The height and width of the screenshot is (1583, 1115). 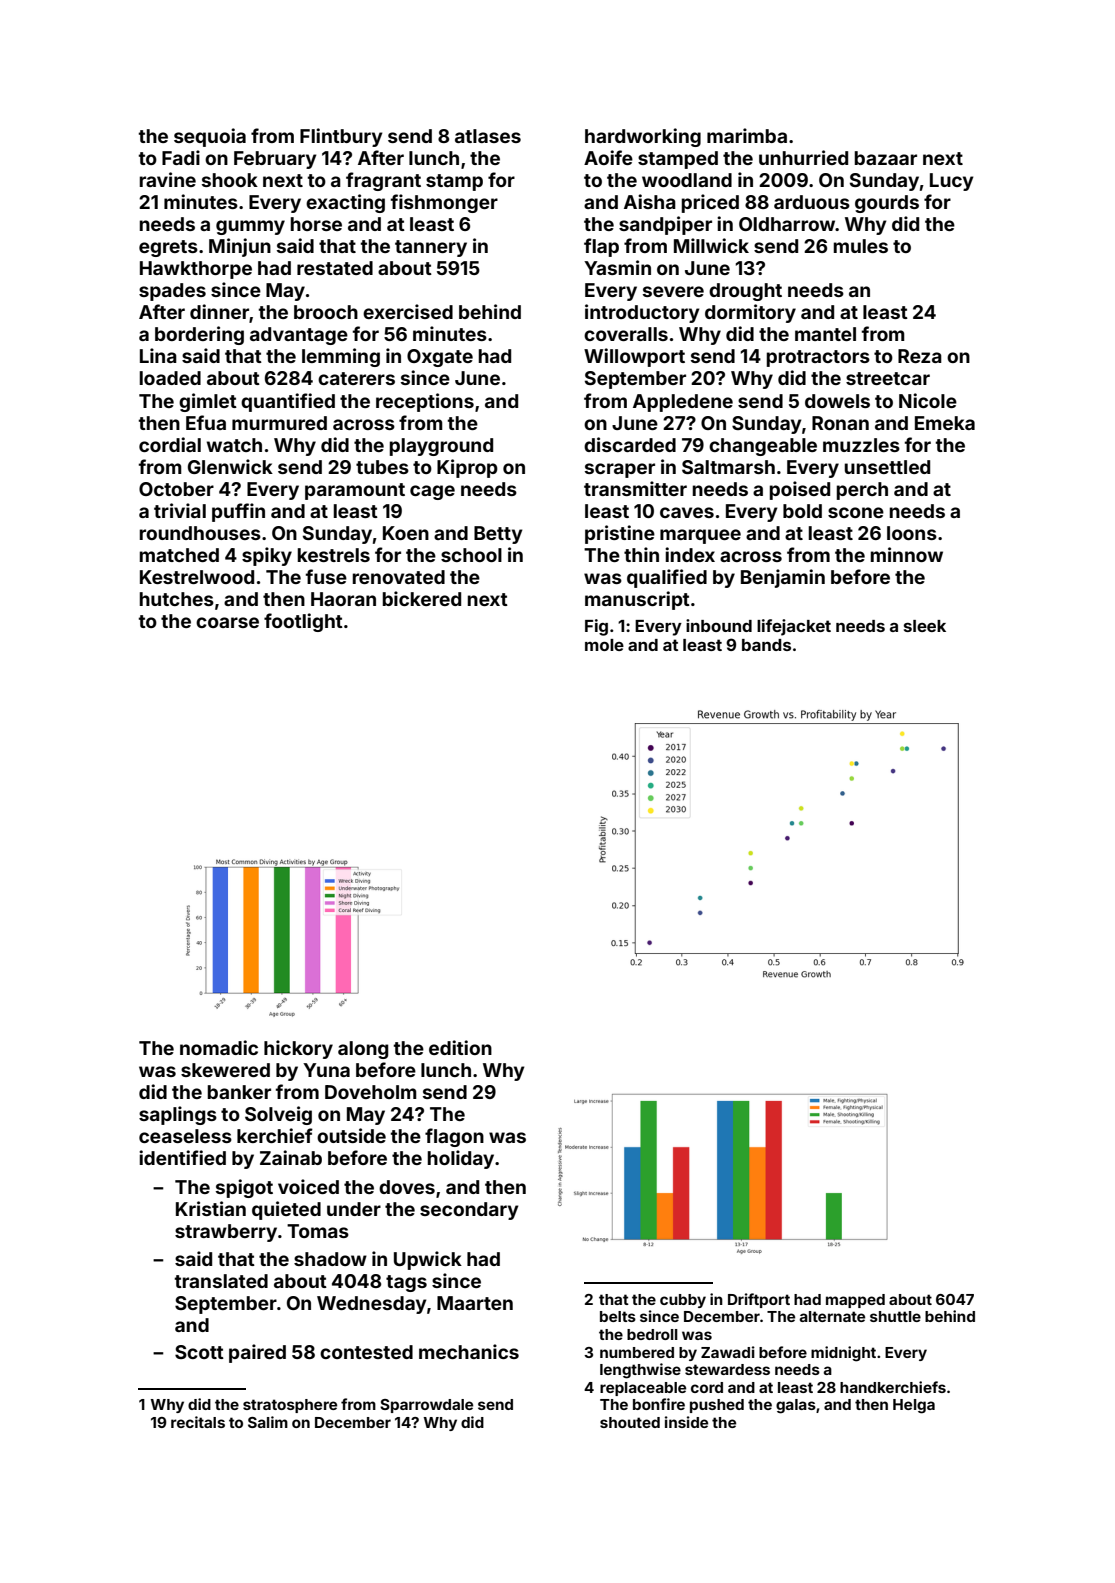 I want to click on mapped, so click(x=855, y=1301).
